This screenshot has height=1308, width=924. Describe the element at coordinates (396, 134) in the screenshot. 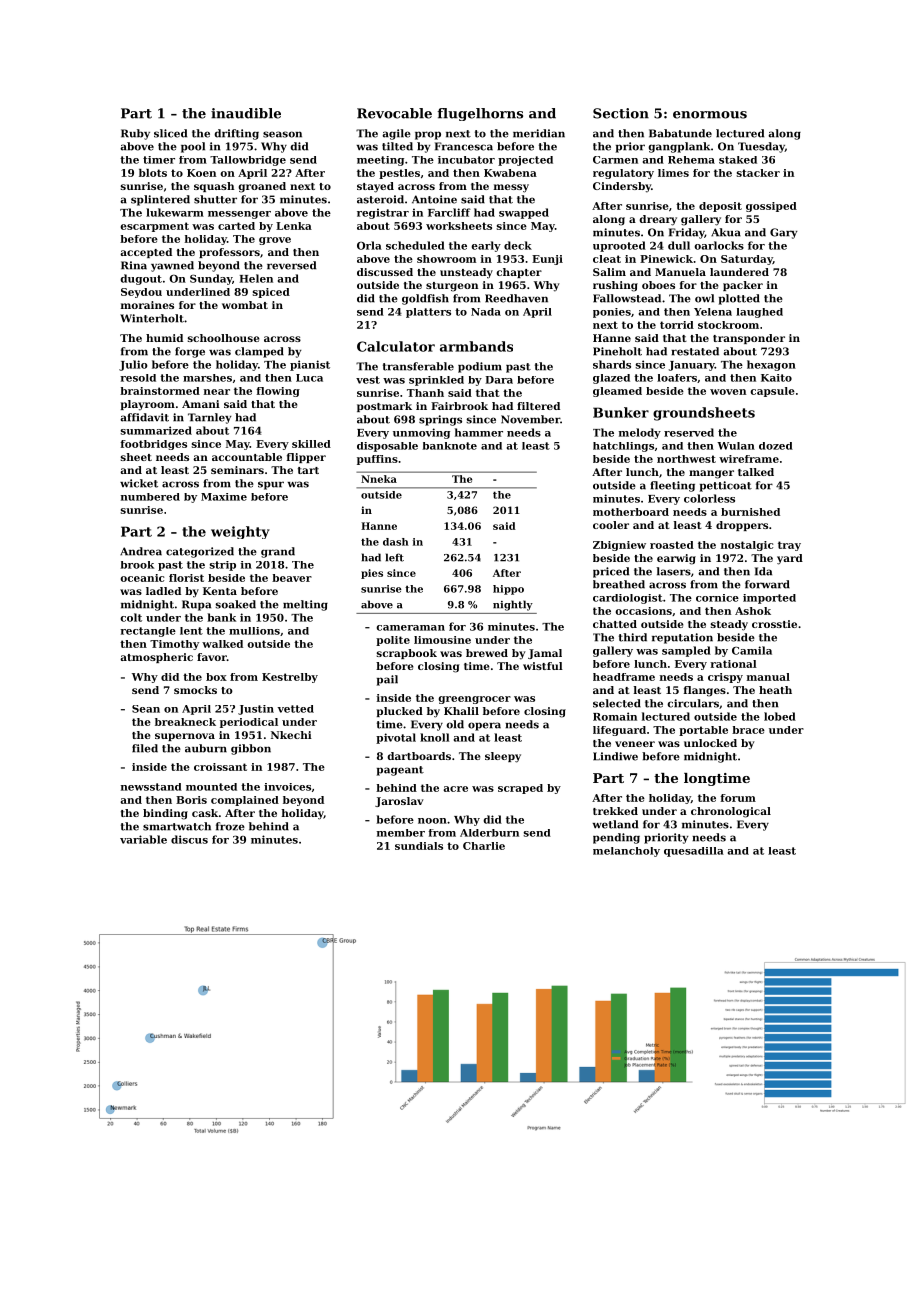

I see `agile` at that location.
